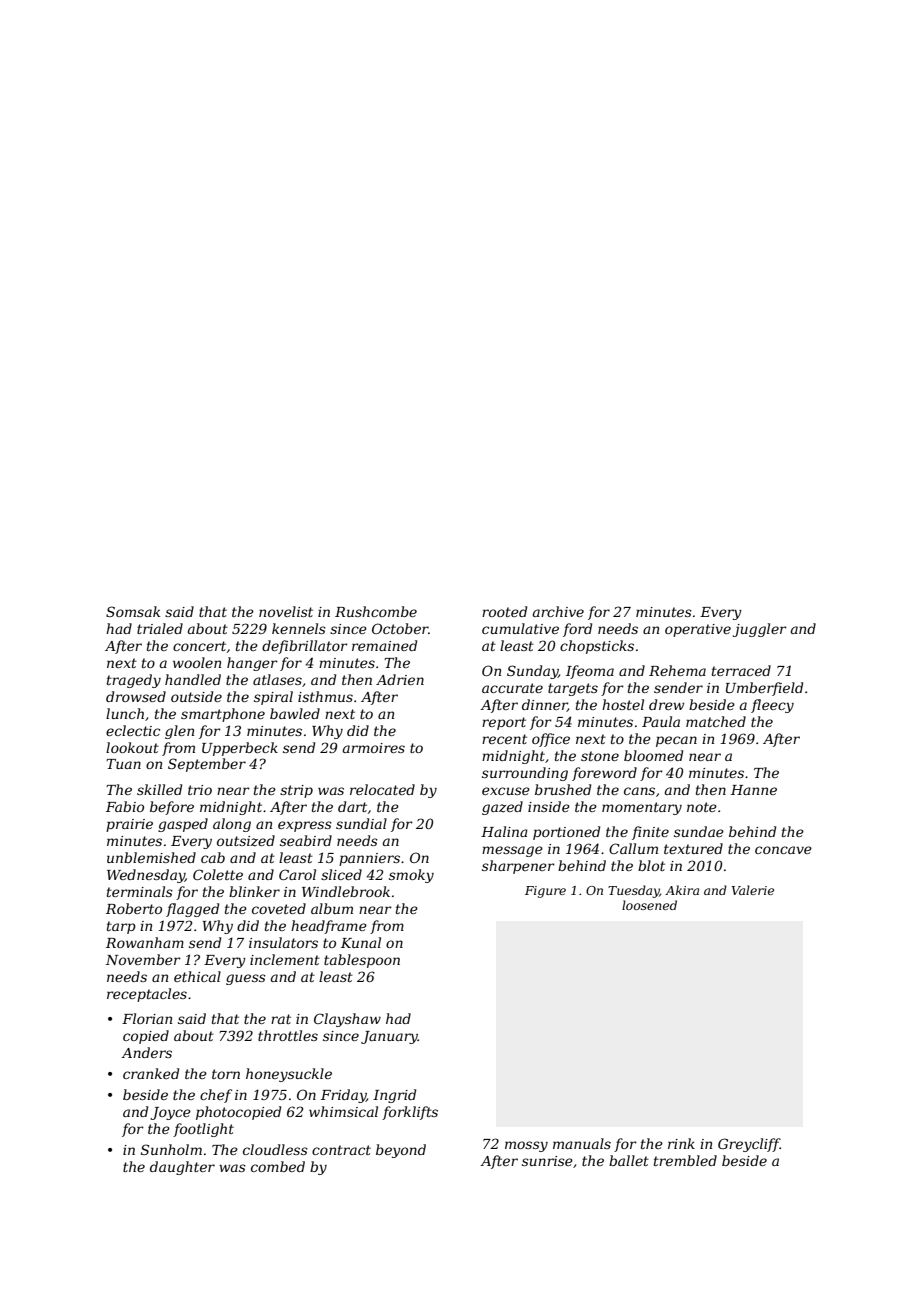 The height and width of the page is (1314, 924). What do you see at coordinates (182, 1168) in the page?
I see `daughter` at bounding box center [182, 1168].
